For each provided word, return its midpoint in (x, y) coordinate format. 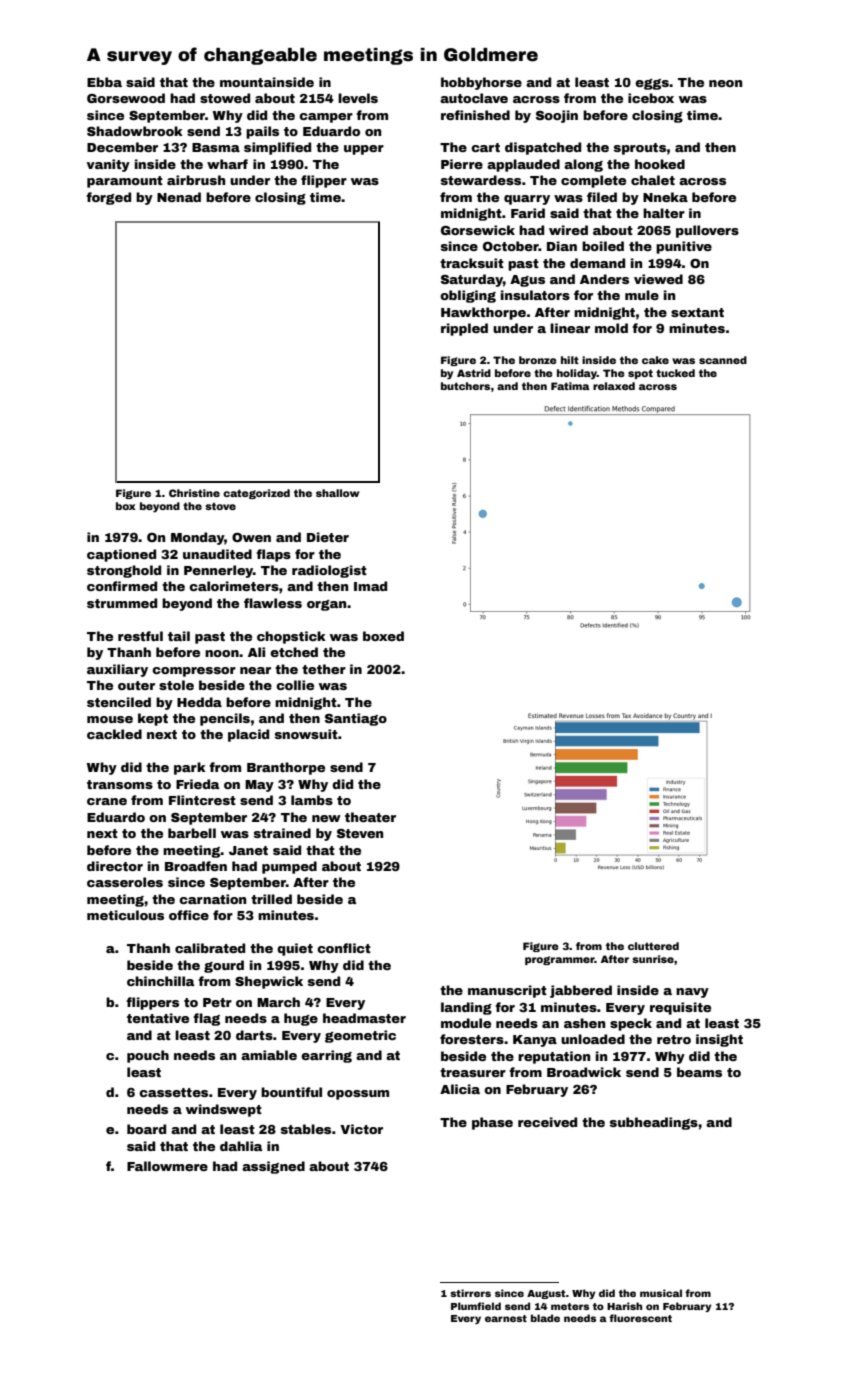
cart (485, 147)
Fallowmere (167, 1166)
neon (725, 83)
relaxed (614, 386)
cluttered (653, 946)
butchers (465, 386)
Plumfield (476, 1306)
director (115, 866)
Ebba (104, 82)
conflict (344, 948)
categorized (256, 494)
